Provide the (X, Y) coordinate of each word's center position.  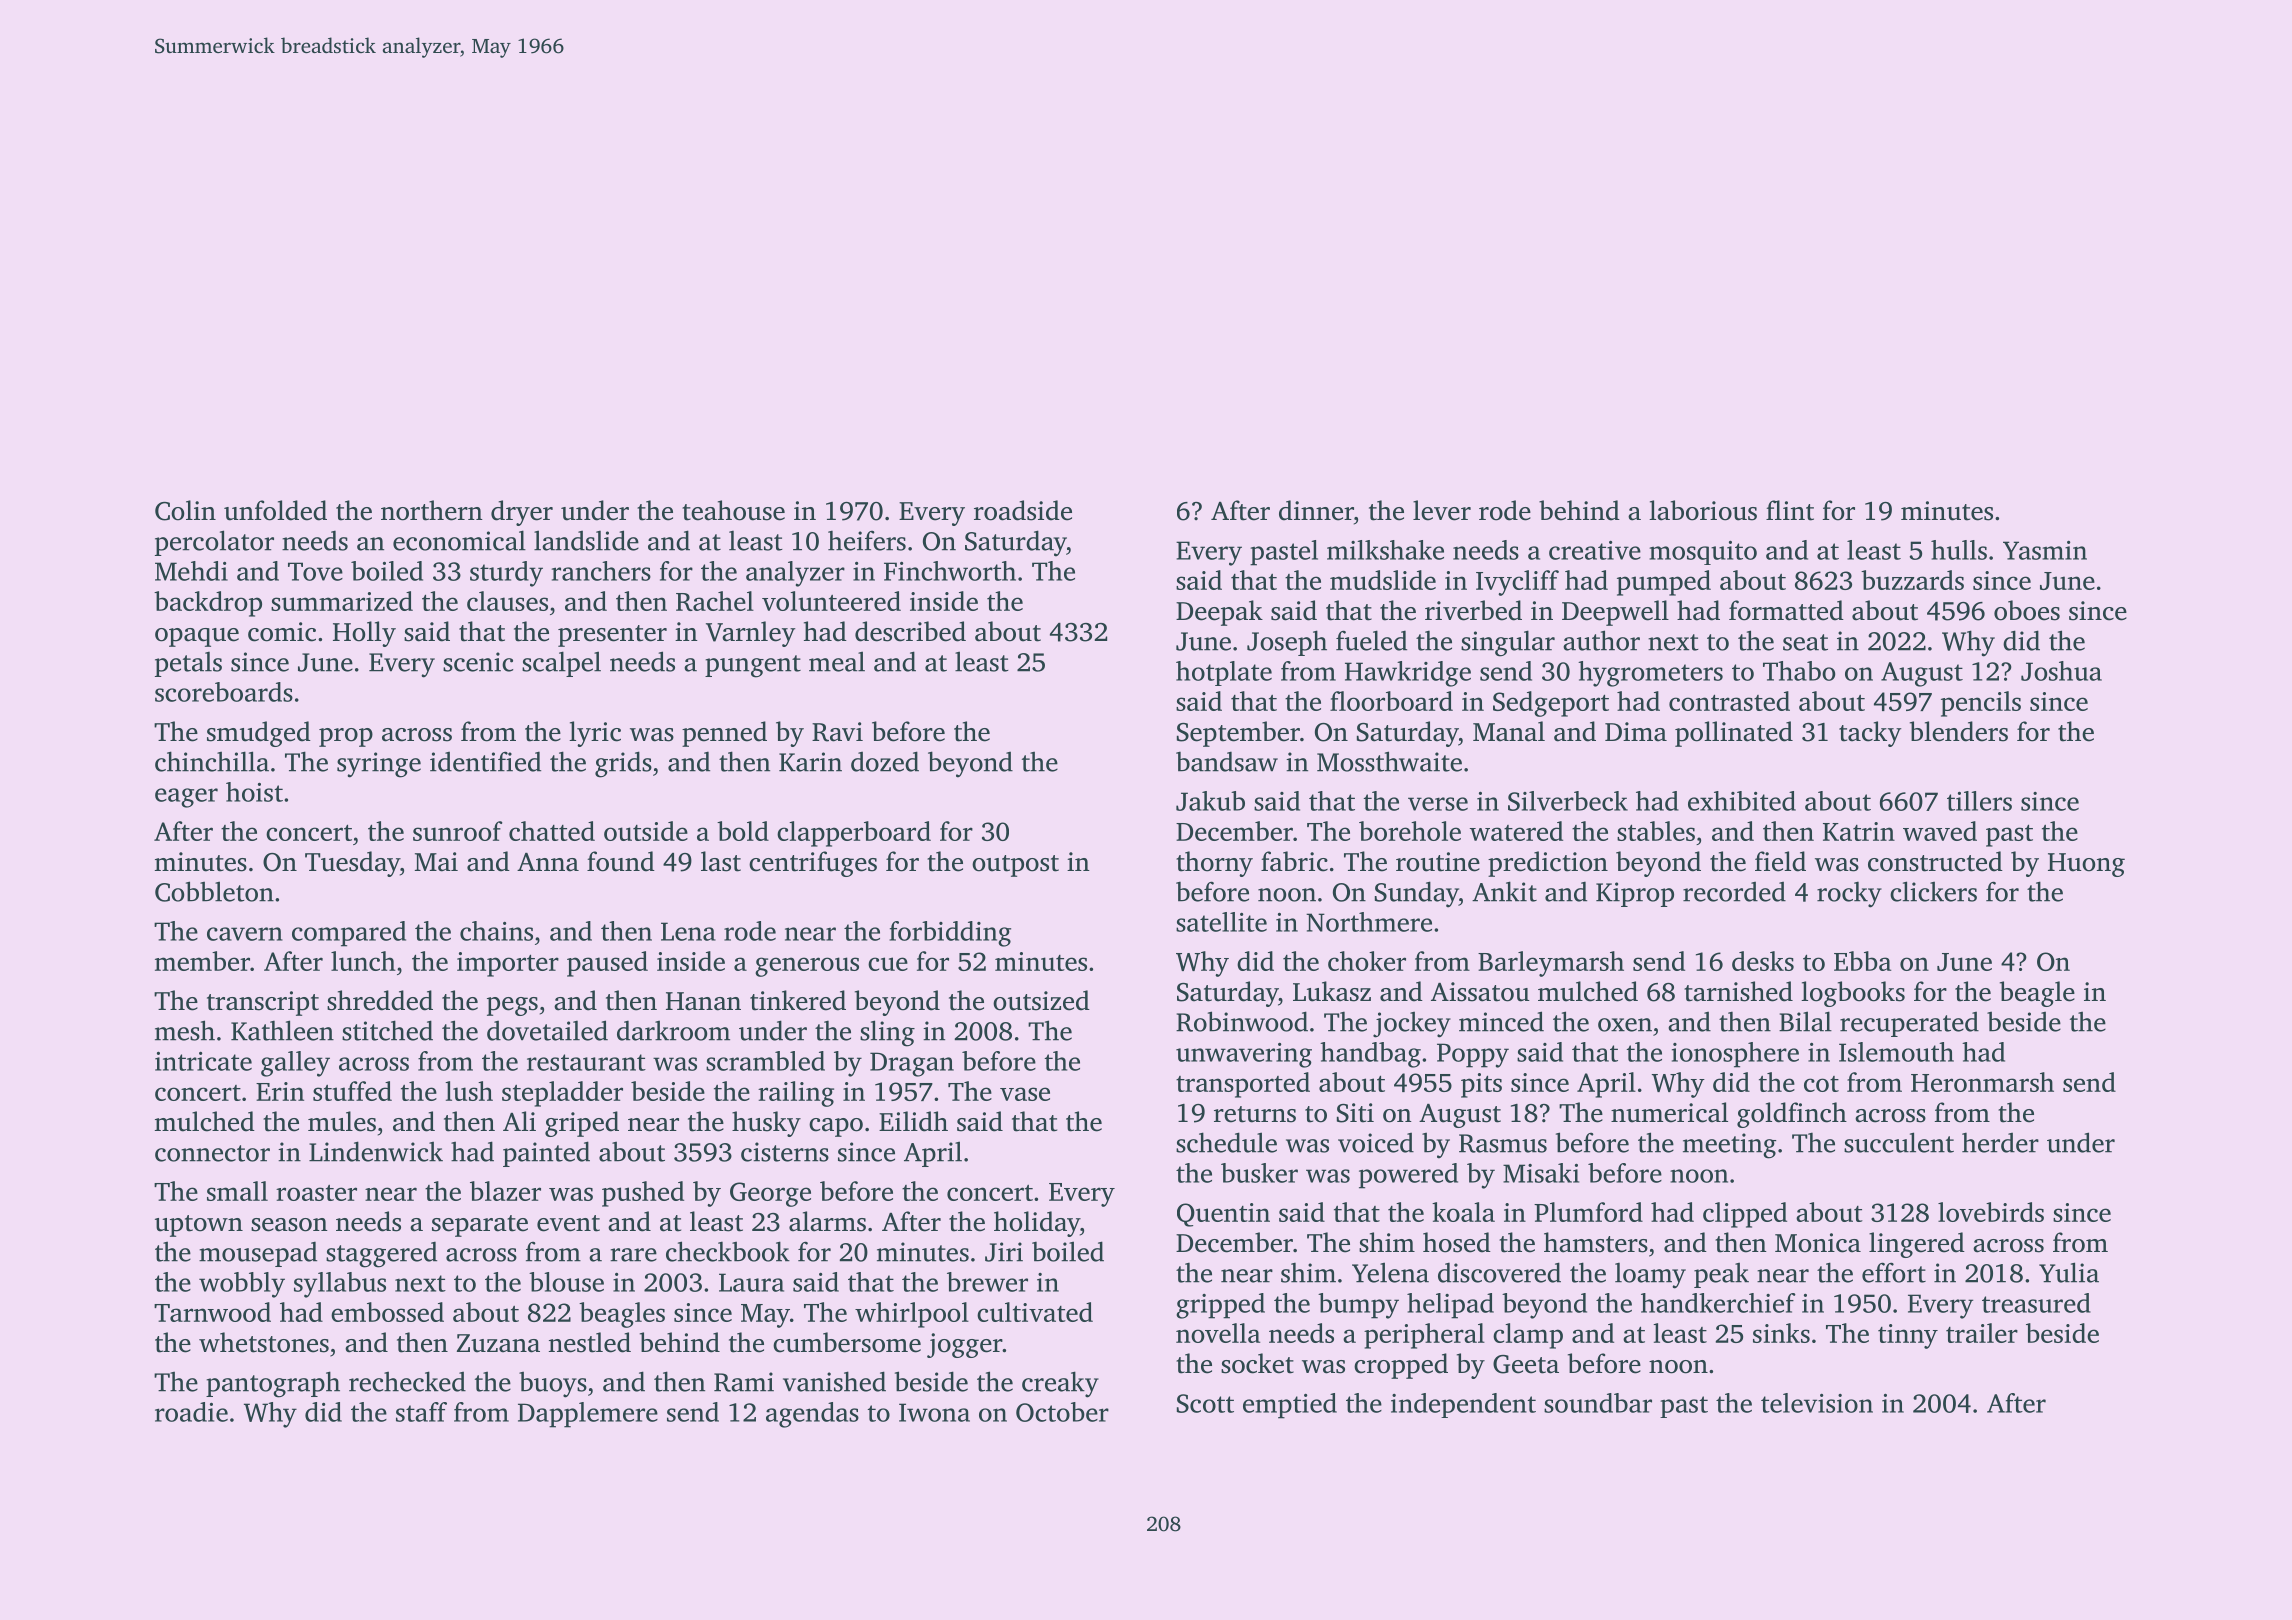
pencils (1981, 704)
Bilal (1805, 1021)
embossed (387, 1312)
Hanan (703, 1001)
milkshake (1385, 550)
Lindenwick (376, 1151)
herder (2000, 1142)
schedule (1226, 1142)
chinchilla (212, 761)
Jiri (1004, 1252)
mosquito (1703, 553)
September (1238, 734)
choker (1367, 961)
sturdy (506, 574)
